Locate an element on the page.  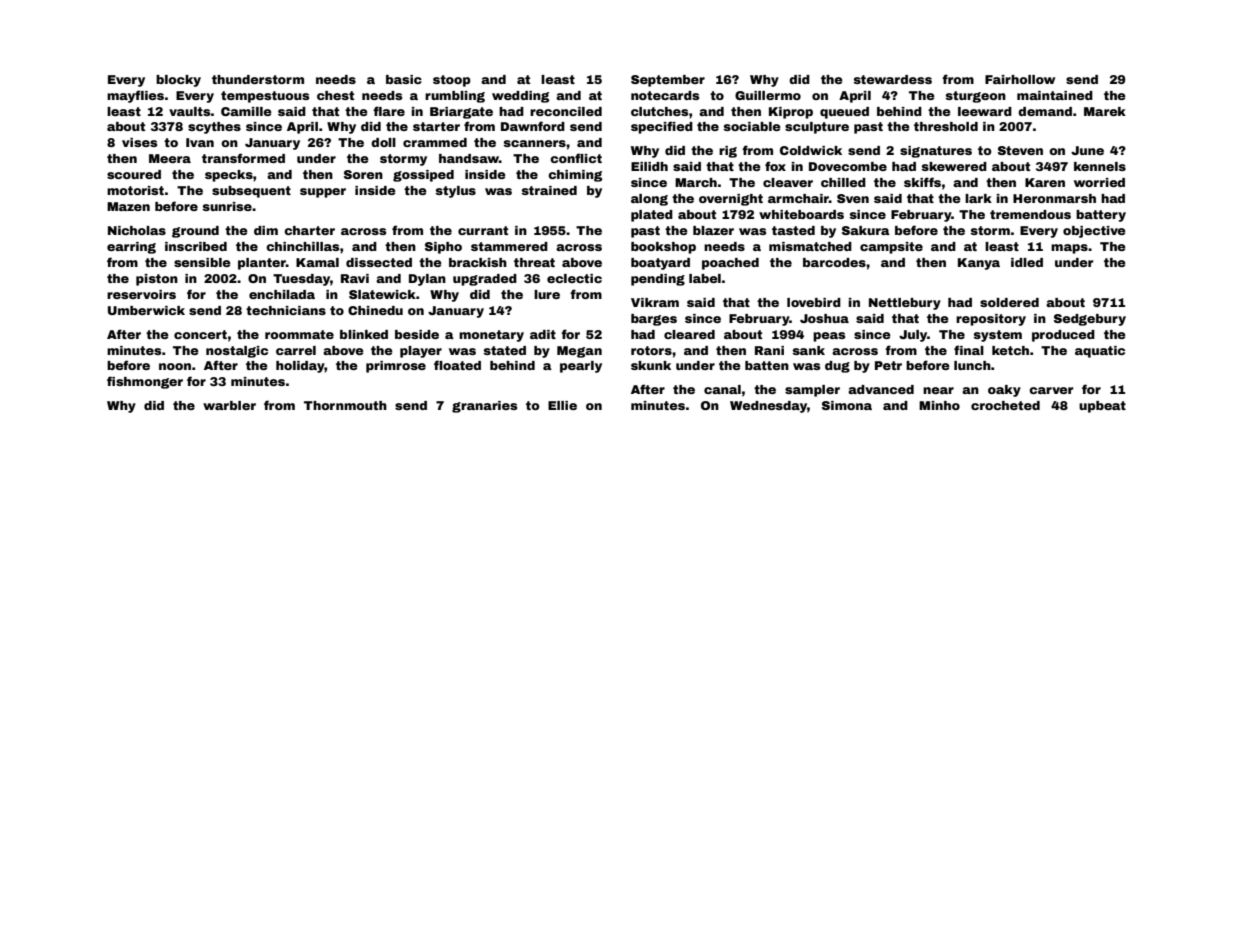
stewardess is located at coordinates (893, 79).
